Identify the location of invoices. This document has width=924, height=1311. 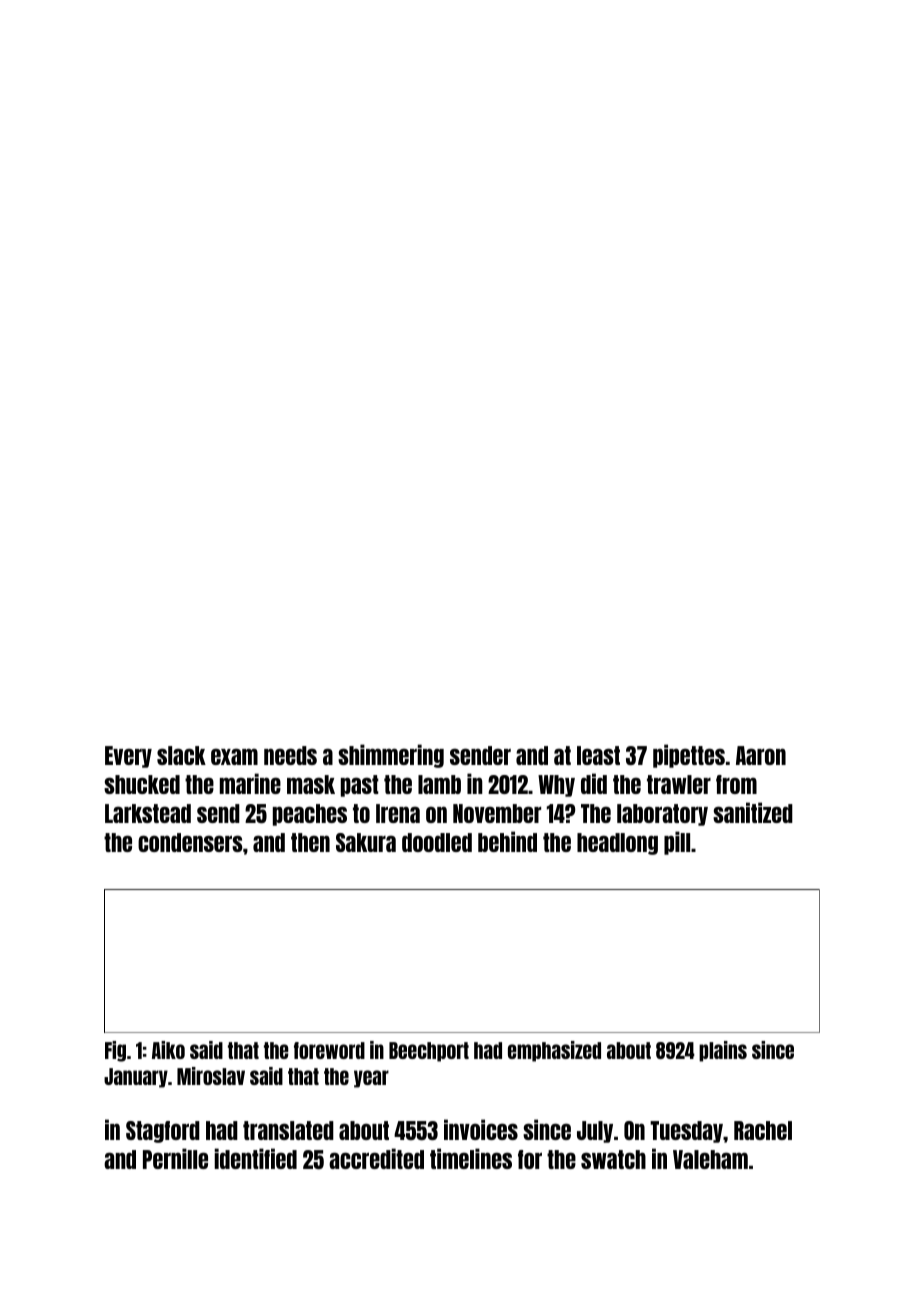
(481, 1129).
